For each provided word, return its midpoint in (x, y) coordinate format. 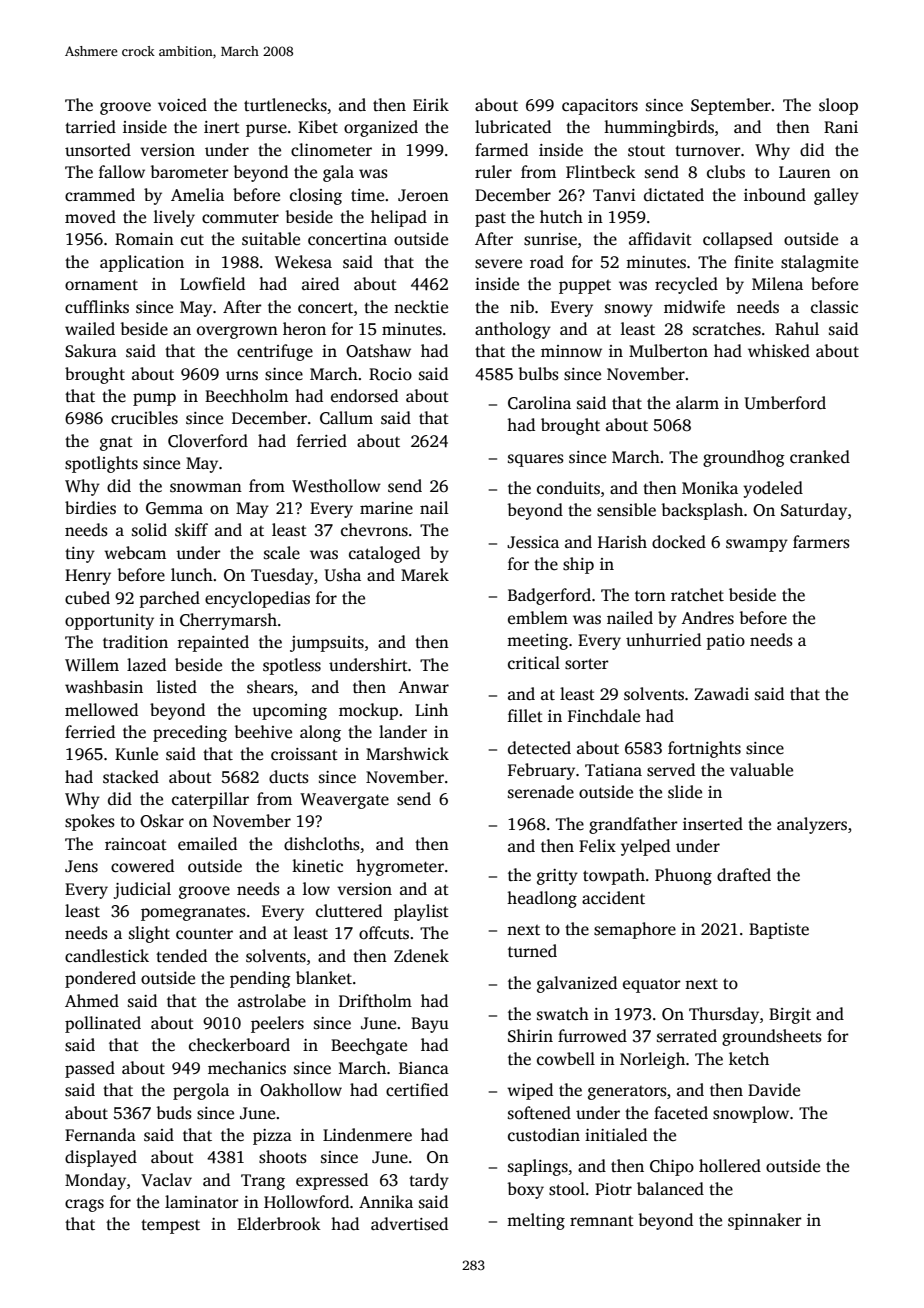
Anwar (423, 687)
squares (536, 460)
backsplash (702, 511)
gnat (116, 443)
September (731, 106)
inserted (713, 824)
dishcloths (322, 844)
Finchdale (604, 715)
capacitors (600, 107)
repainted (213, 643)
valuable (761, 769)
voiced (182, 105)
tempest (170, 1226)
